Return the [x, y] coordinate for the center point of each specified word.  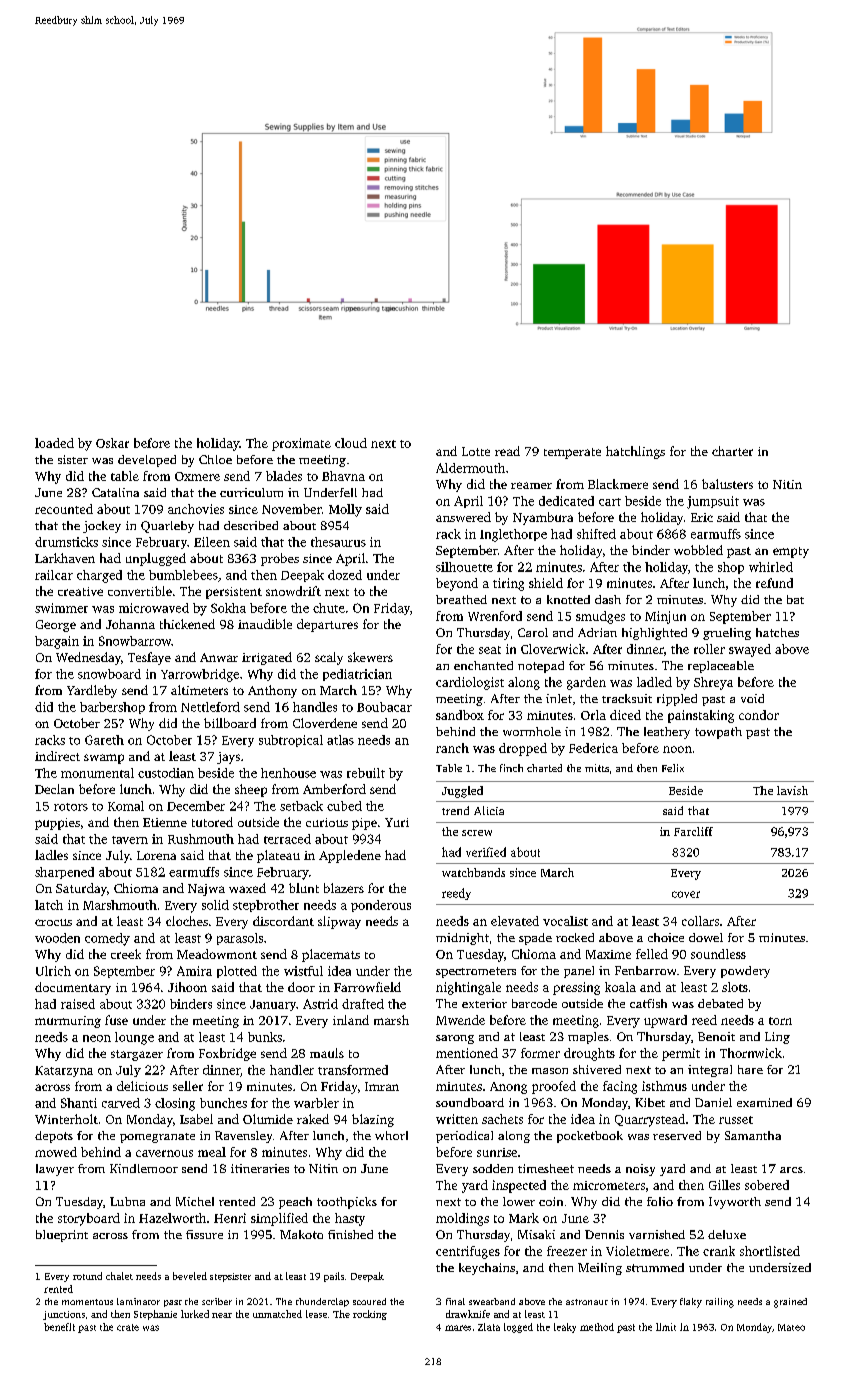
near [222, 1315]
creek [126, 954]
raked [313, 1119]
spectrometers [476, 972]
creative [80, 591]
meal [212, 1152]
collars [700, 921]
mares [458, 1328]
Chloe [215, 459]
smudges [600, 617]
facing [620, 1087]
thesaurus [338, 542]
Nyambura [543, 518]
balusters [727, 484]
